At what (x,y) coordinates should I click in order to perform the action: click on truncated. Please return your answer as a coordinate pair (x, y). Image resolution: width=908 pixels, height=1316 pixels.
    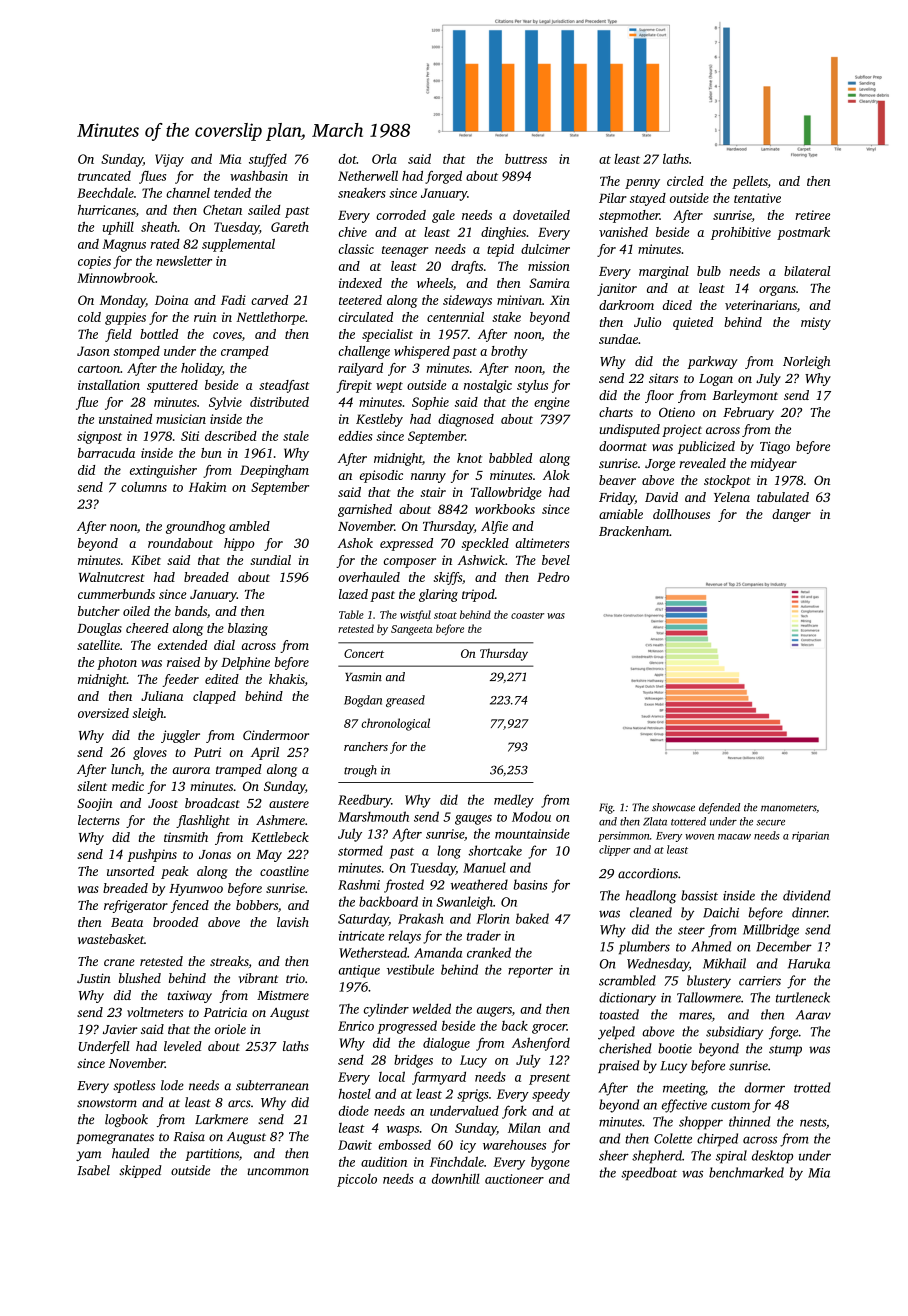
    Looking at the image, I should click on (104, 176).
